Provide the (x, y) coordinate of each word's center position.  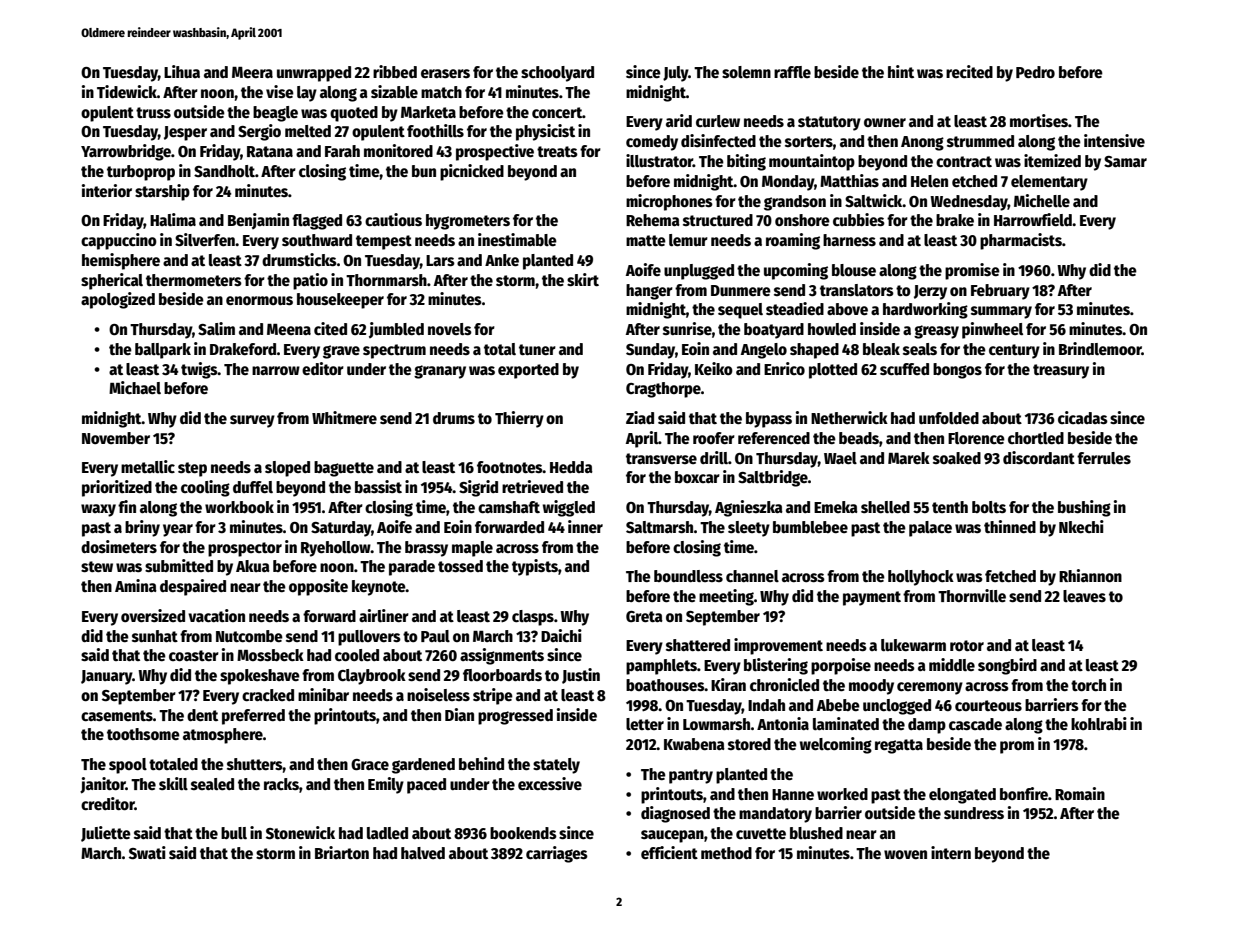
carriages (557, 854)
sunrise (687, 328)
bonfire (1024, 794)
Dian (459, 714)
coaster (194, 655)
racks (281, 784)
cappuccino (119, 241)
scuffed (904, 369)
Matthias (849, 180)
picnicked (472, 172)
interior (107, 190)
